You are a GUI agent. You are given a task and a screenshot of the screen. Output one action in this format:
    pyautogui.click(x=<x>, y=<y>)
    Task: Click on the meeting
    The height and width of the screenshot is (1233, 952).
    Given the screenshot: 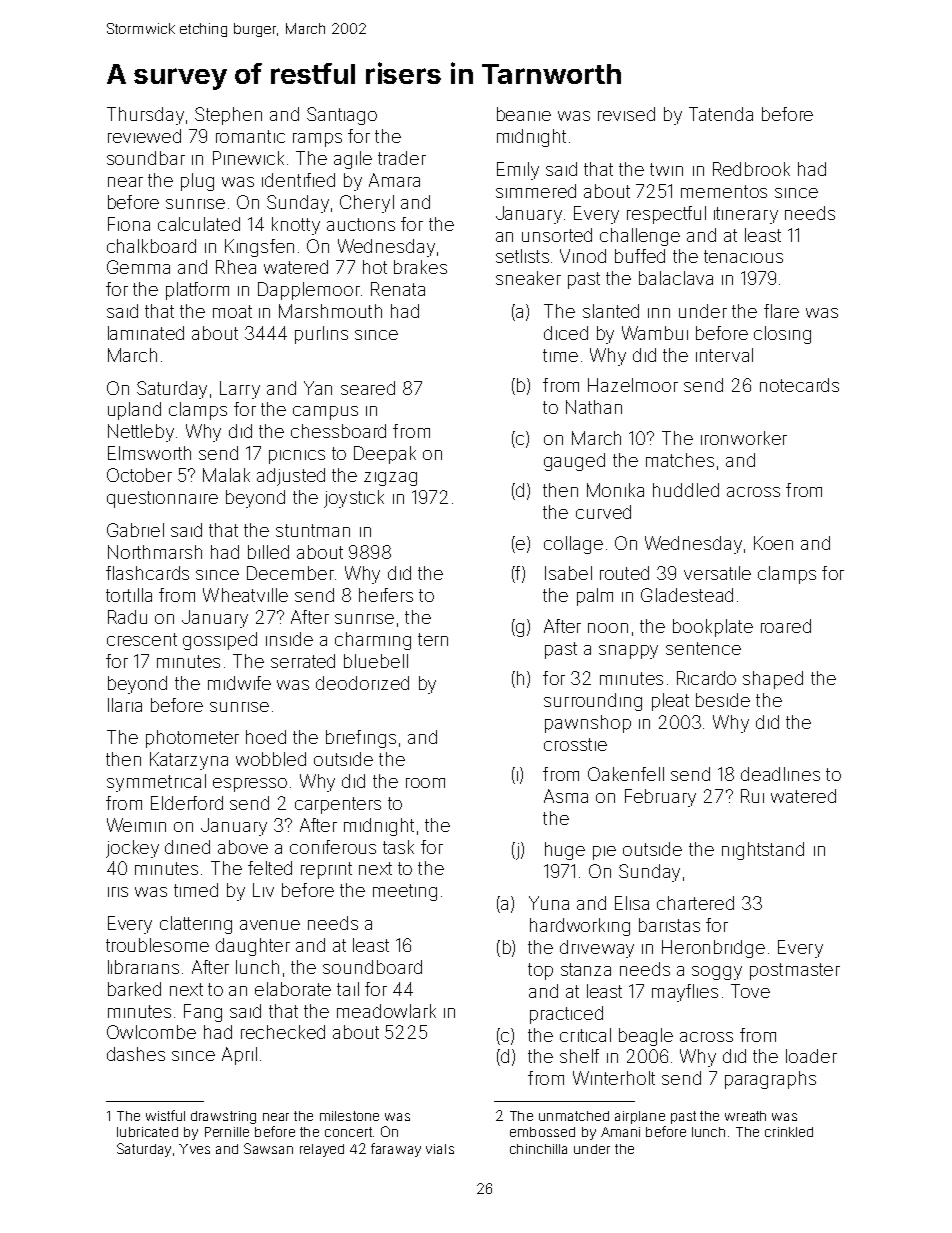 What is the action you would take?
    pyautogui.click(x=405, y=892)
